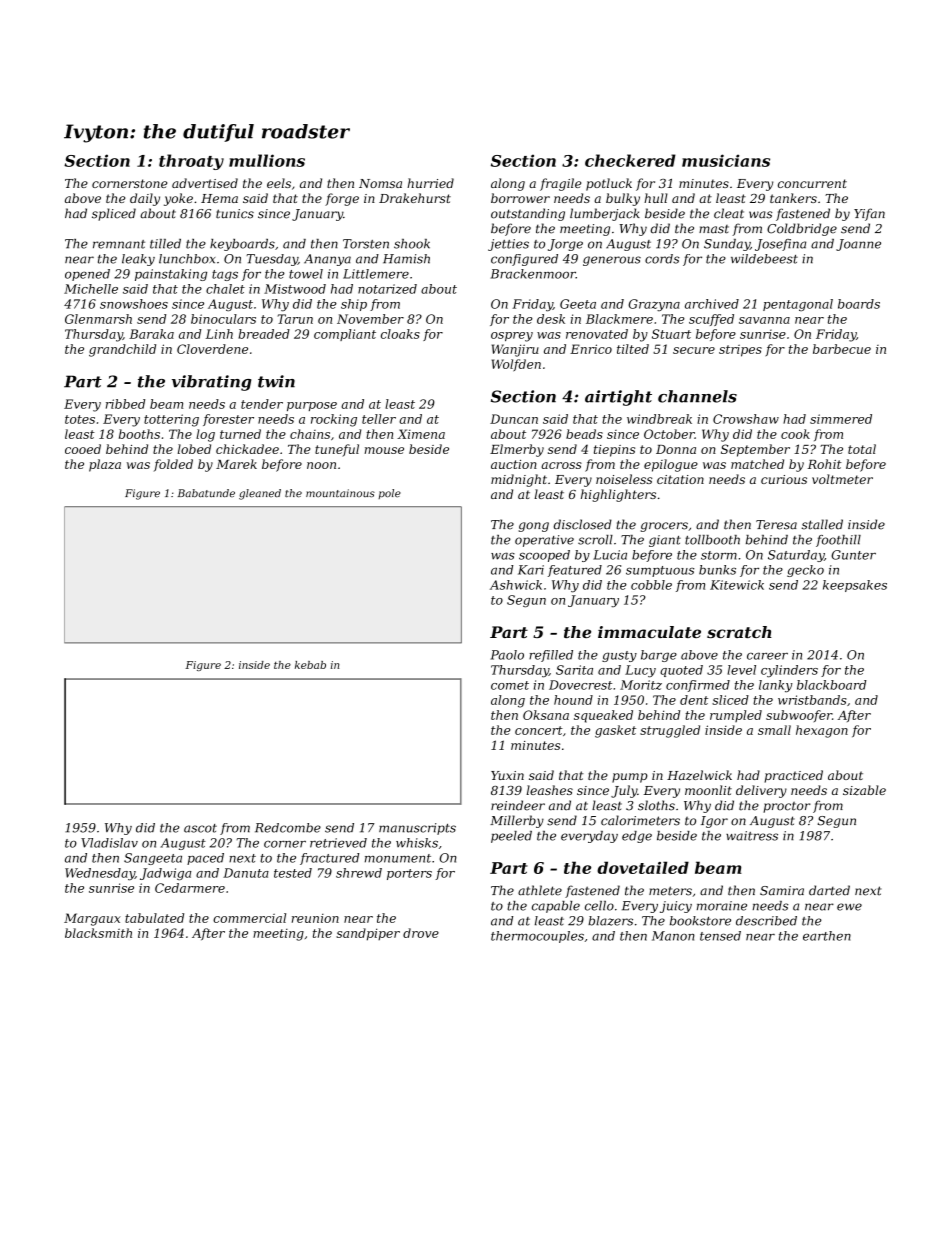 This document has width=952, height=1233. What do you see at coordinates (421, 434) in the document?
I see `Ximena` at bounding box center [421, 434].
